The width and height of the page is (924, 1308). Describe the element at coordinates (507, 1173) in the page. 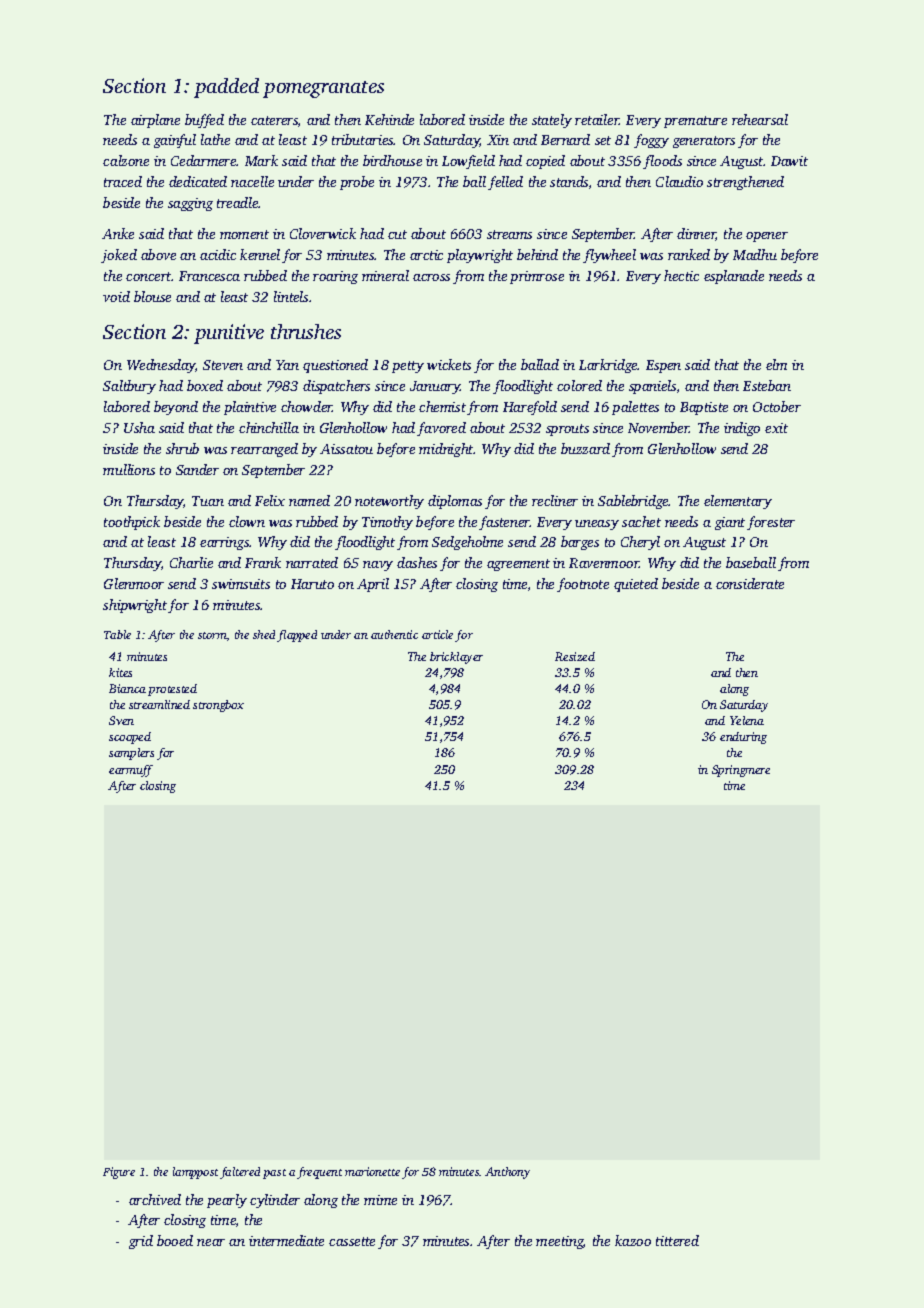

I see `Anthony` at that location.
